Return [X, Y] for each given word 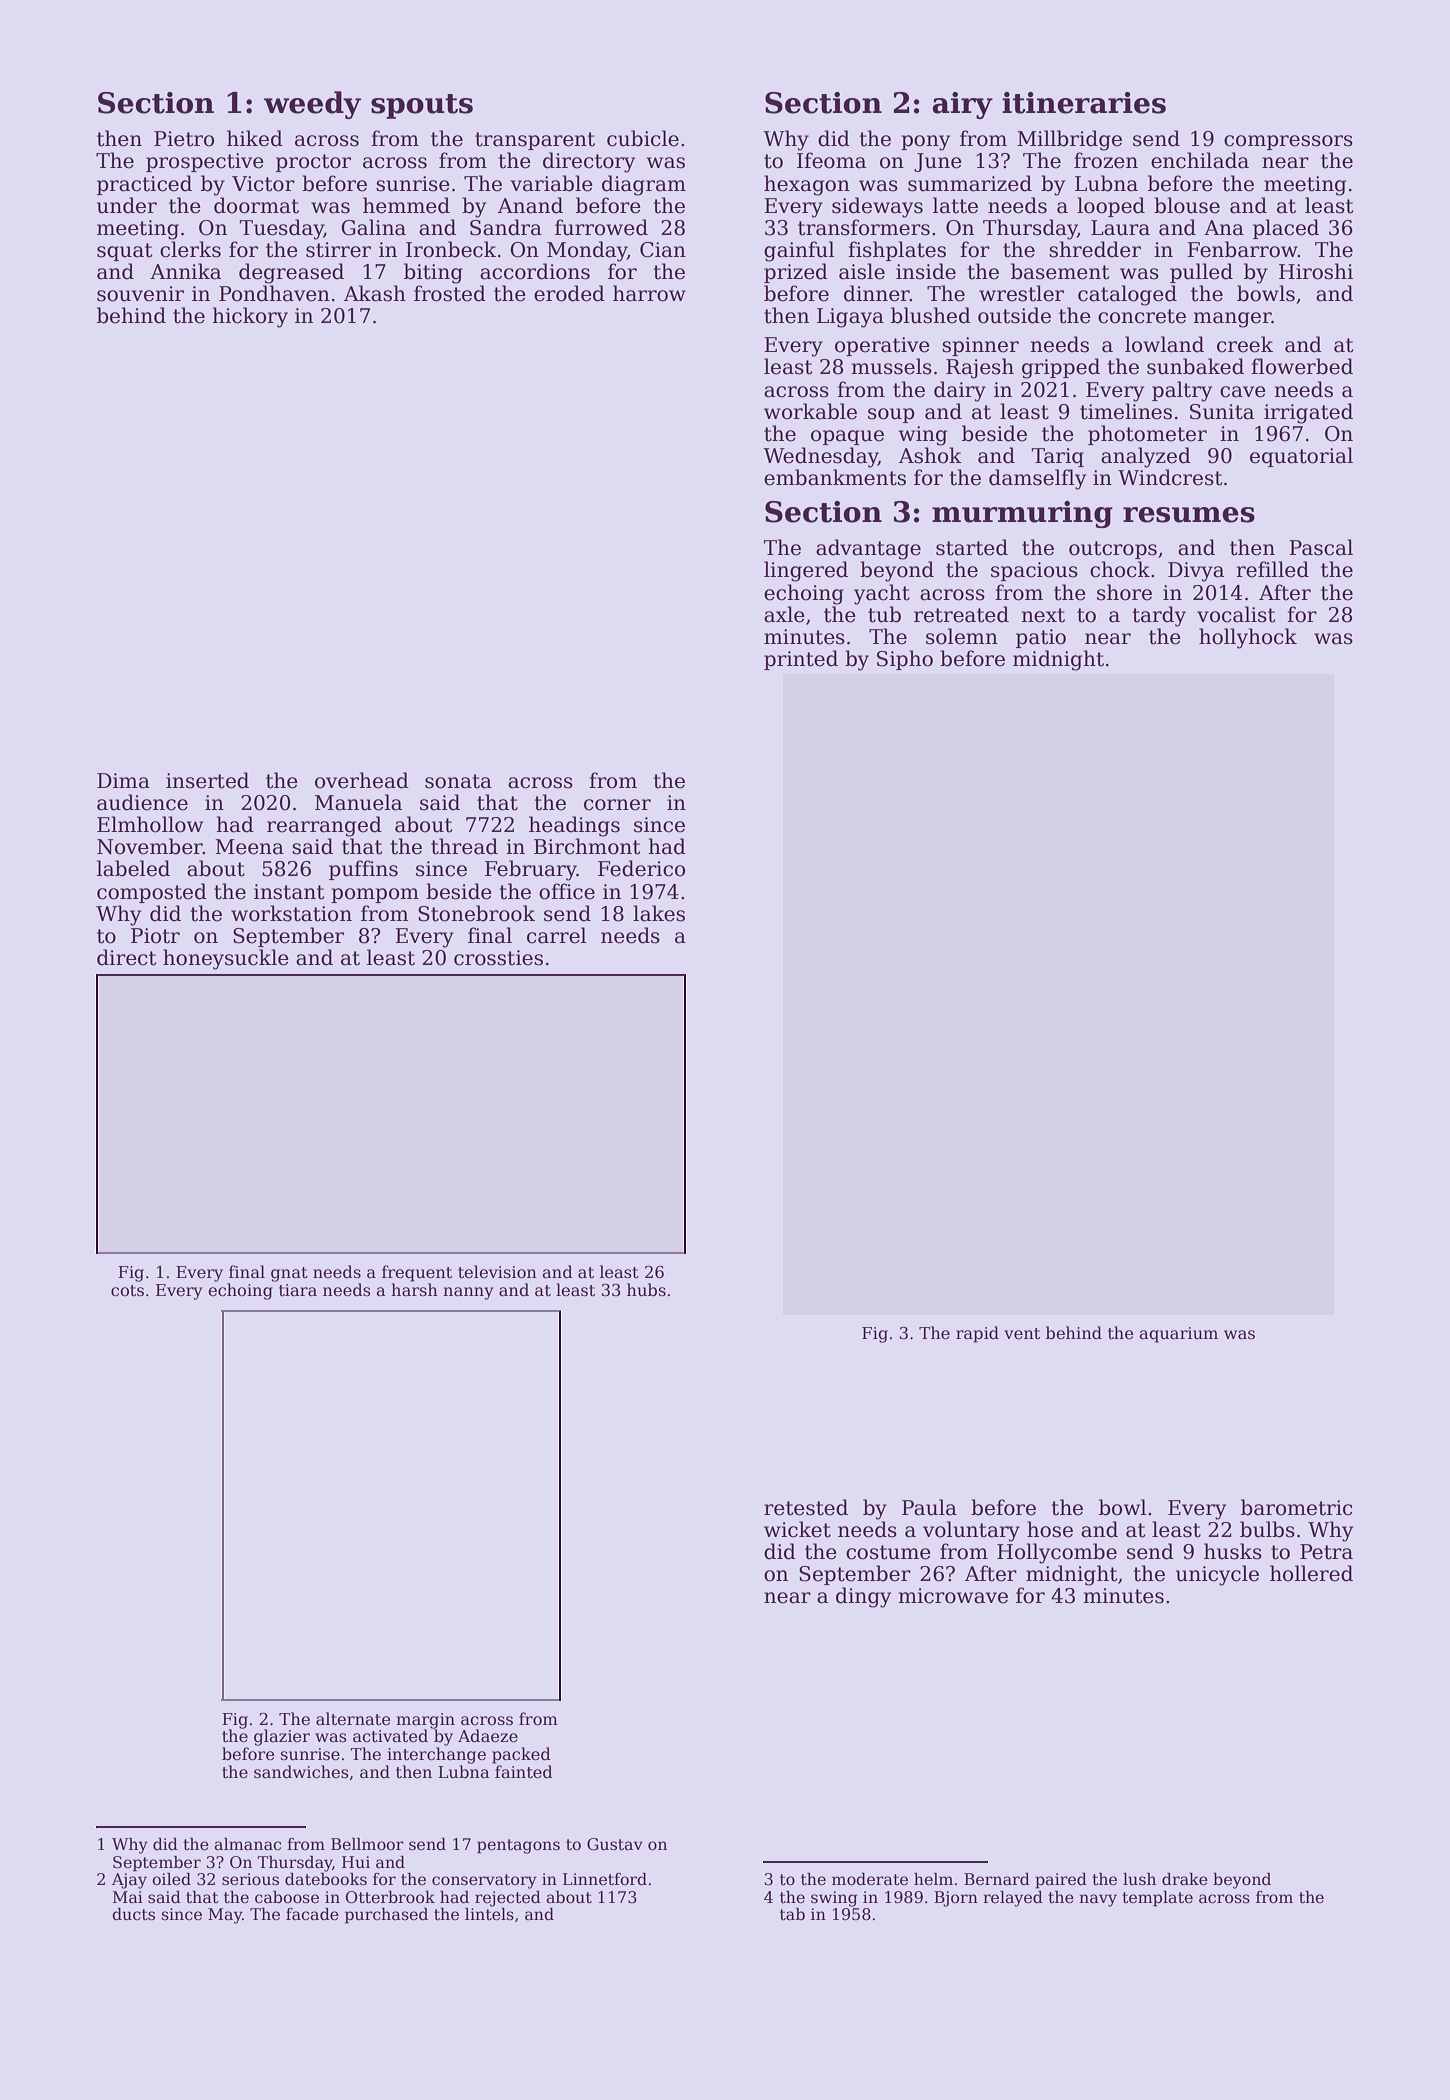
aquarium [1178, 1335]
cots [127, 1291]
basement [1060, 271]
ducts [133, 1914]
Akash [375, 293]
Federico [641, 868]
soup [891, 415]
